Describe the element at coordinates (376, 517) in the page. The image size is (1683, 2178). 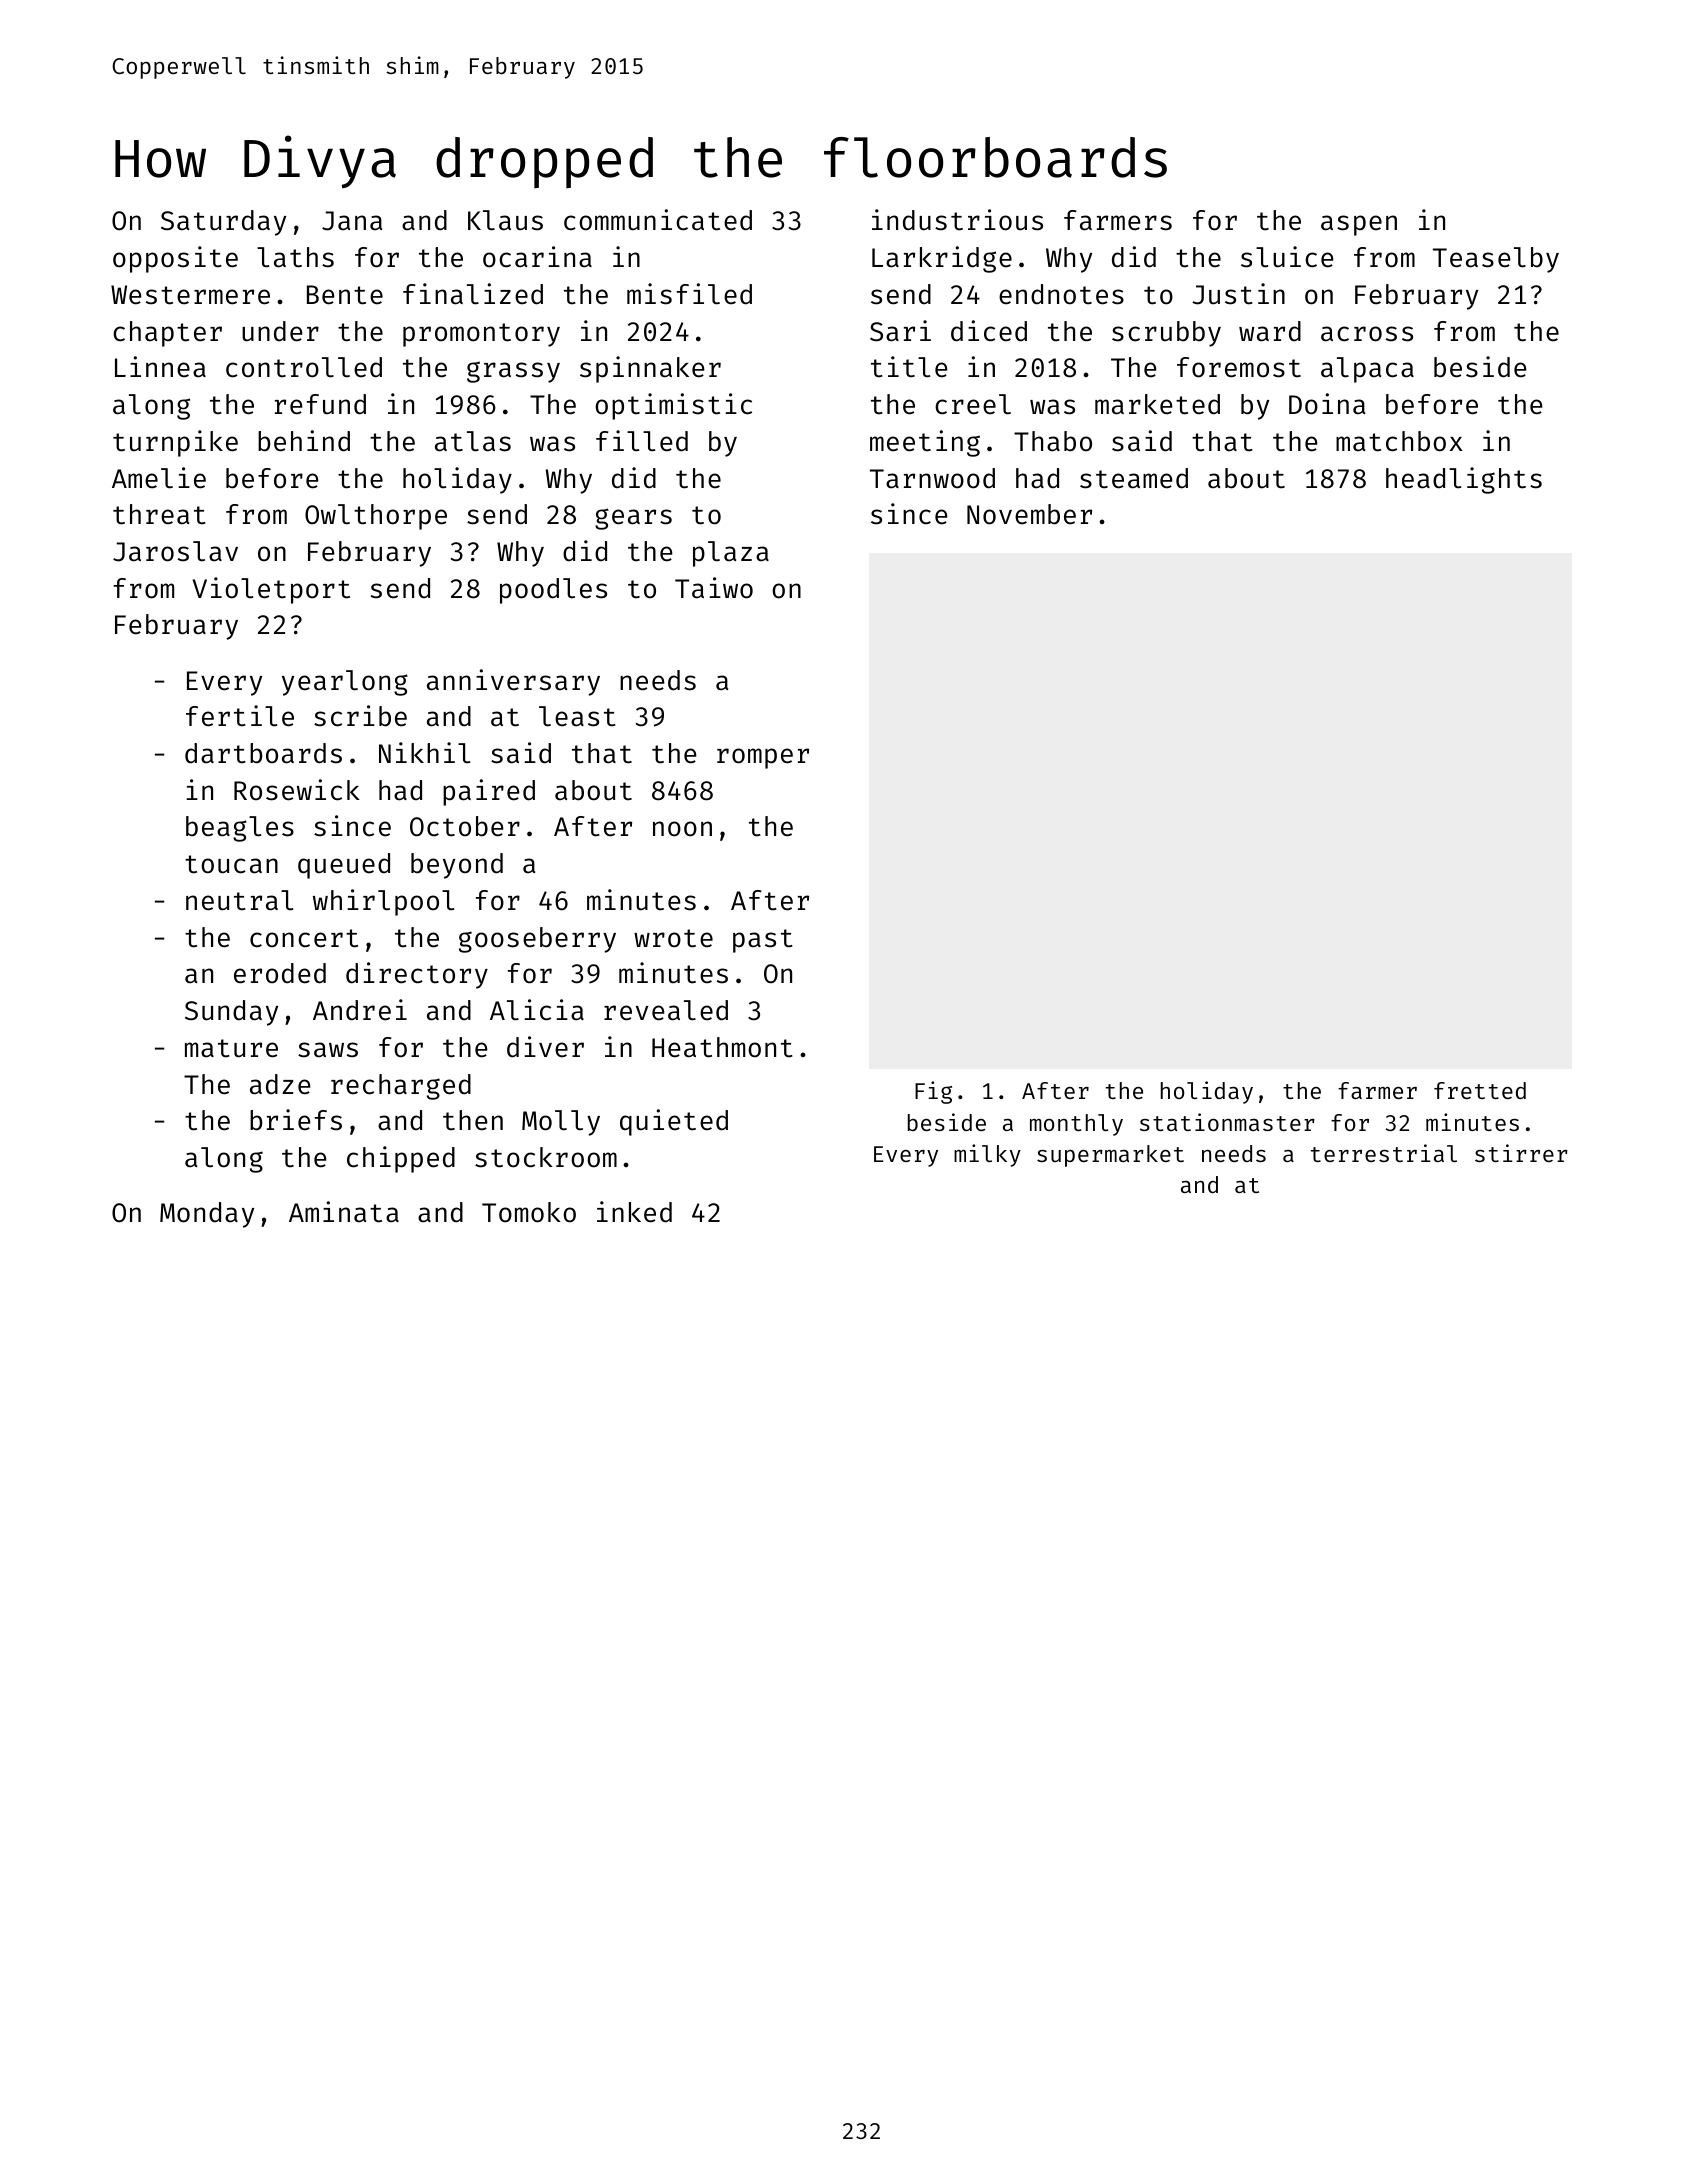
I see `Owlthorpe` at that location.
